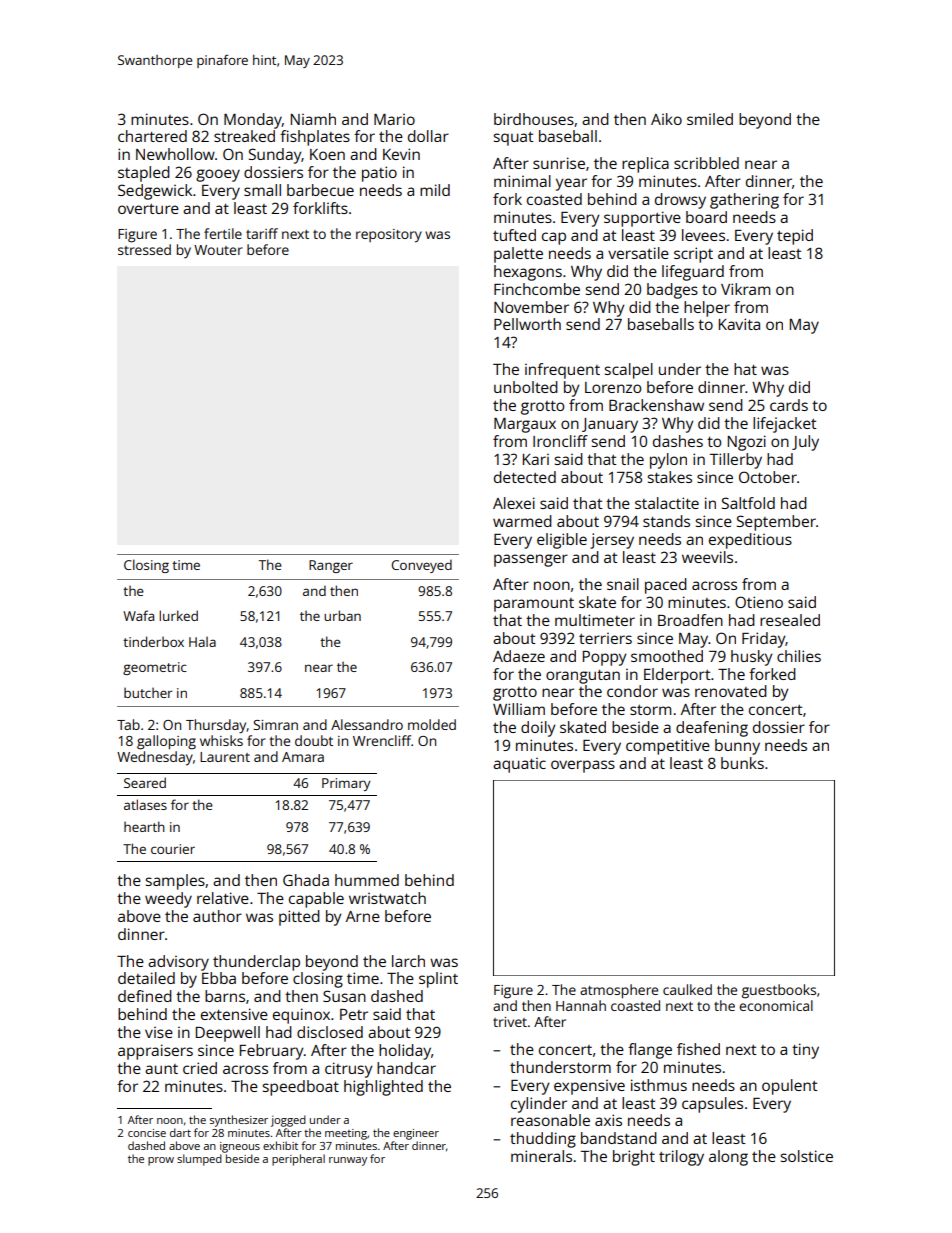  What do you see at coordinates (280, 1145) in the page?
I see `exhibit` at bounding box center [280, 1145].
